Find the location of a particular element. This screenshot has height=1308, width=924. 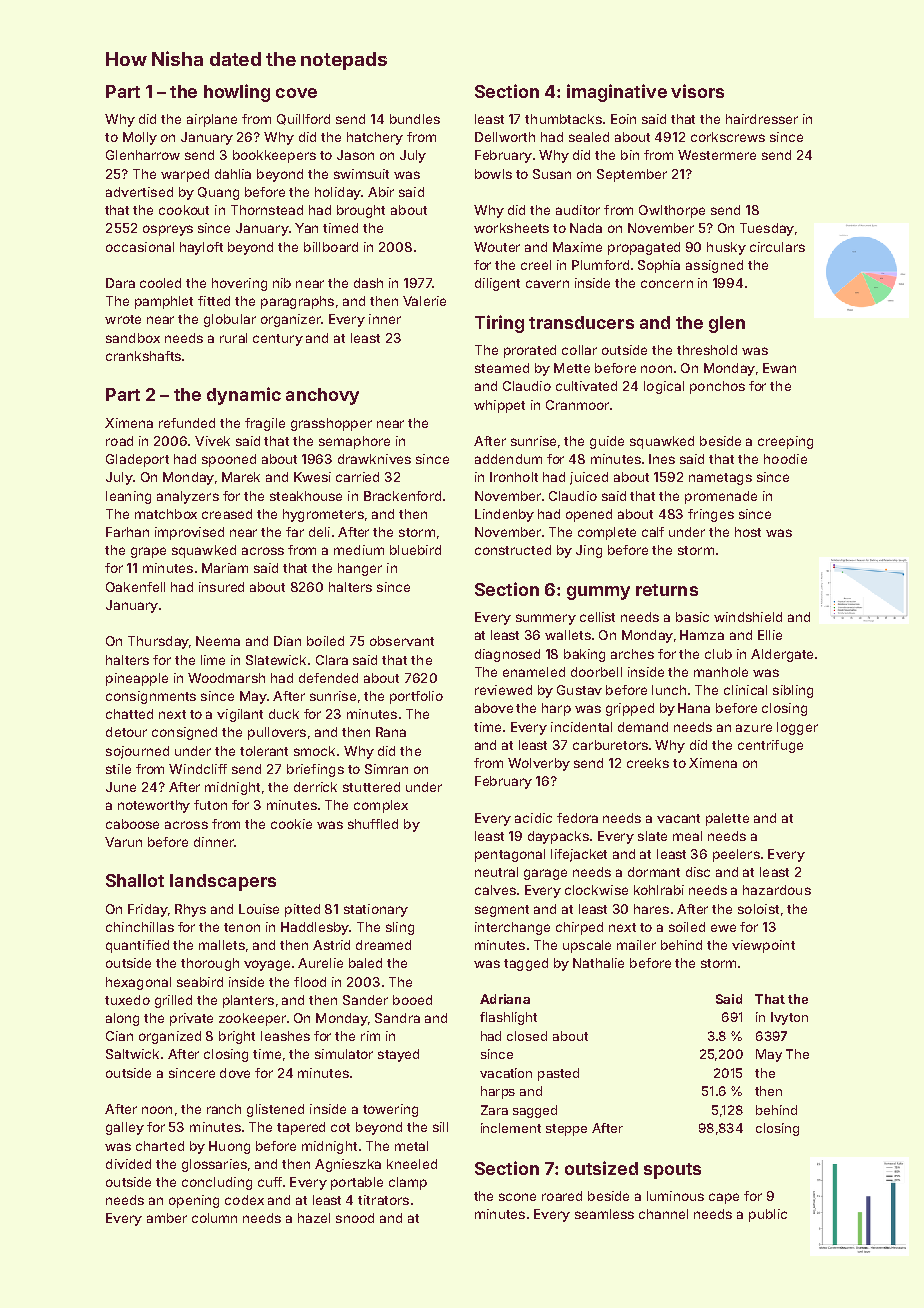

hairdresser is located at coordinates (762, 119).
